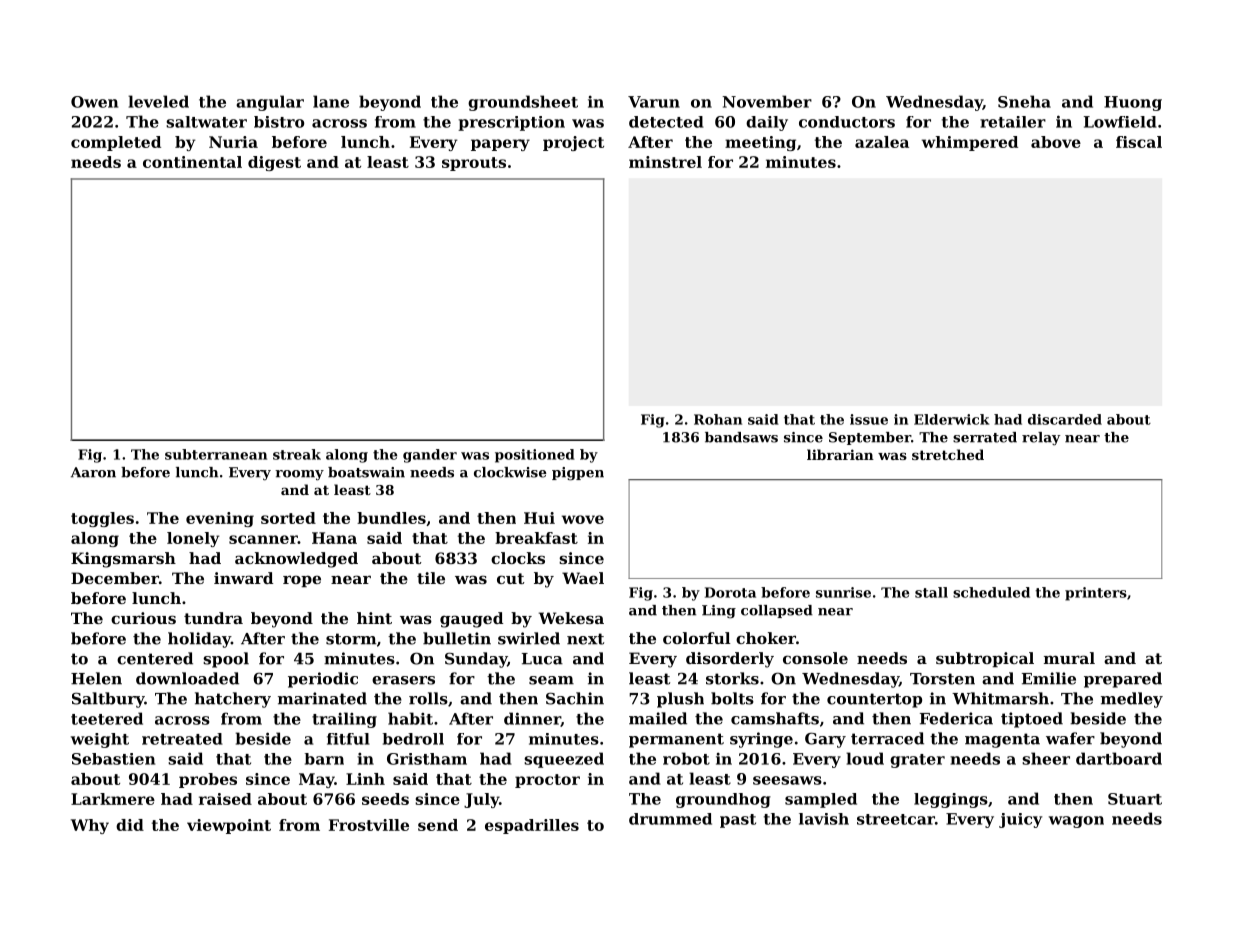 The image size is (1233, 952). I want to click on rope, so click(302, 581).
